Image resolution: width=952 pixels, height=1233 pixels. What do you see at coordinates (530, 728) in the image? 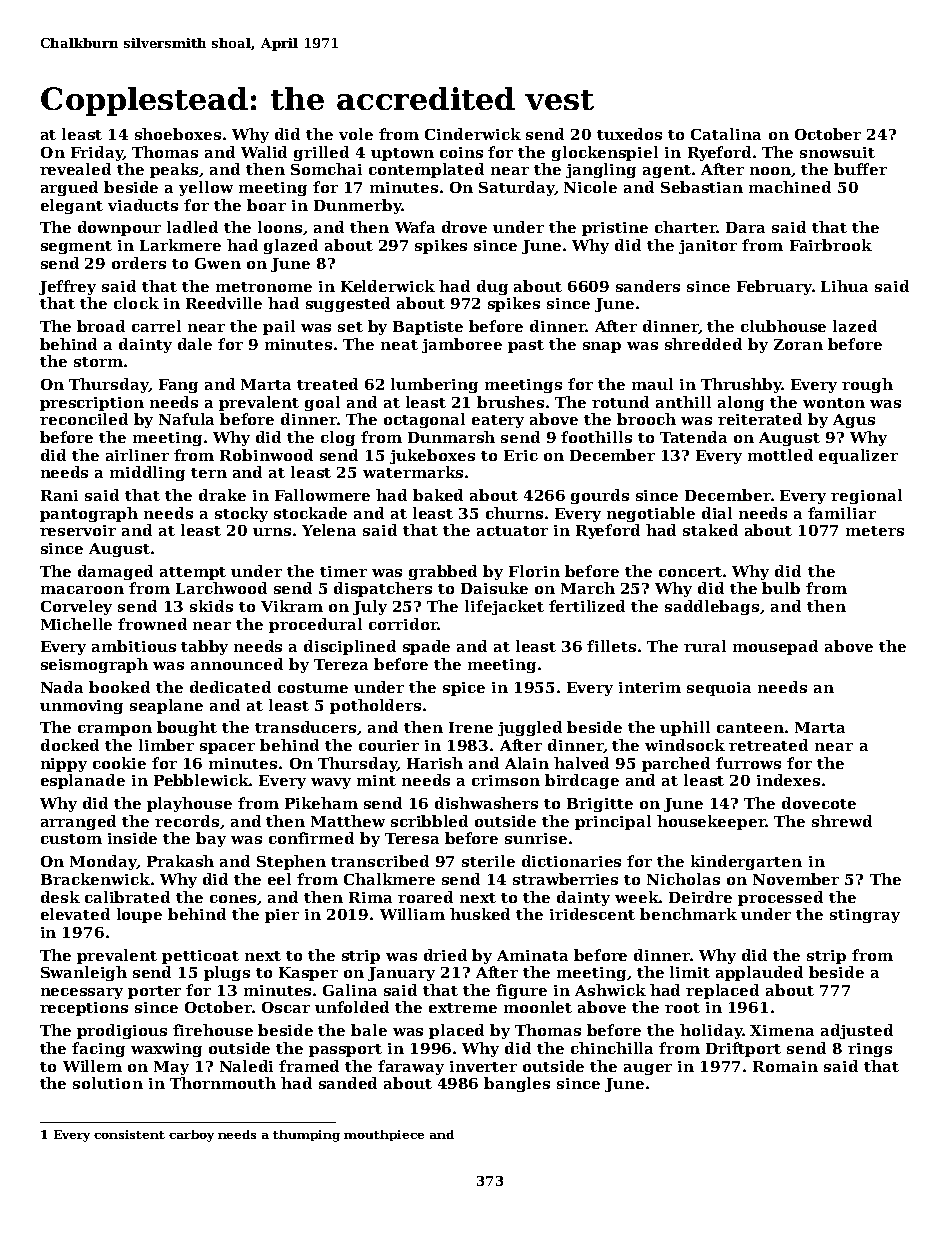
I see `juggled` at bounding box center [530, 728].
